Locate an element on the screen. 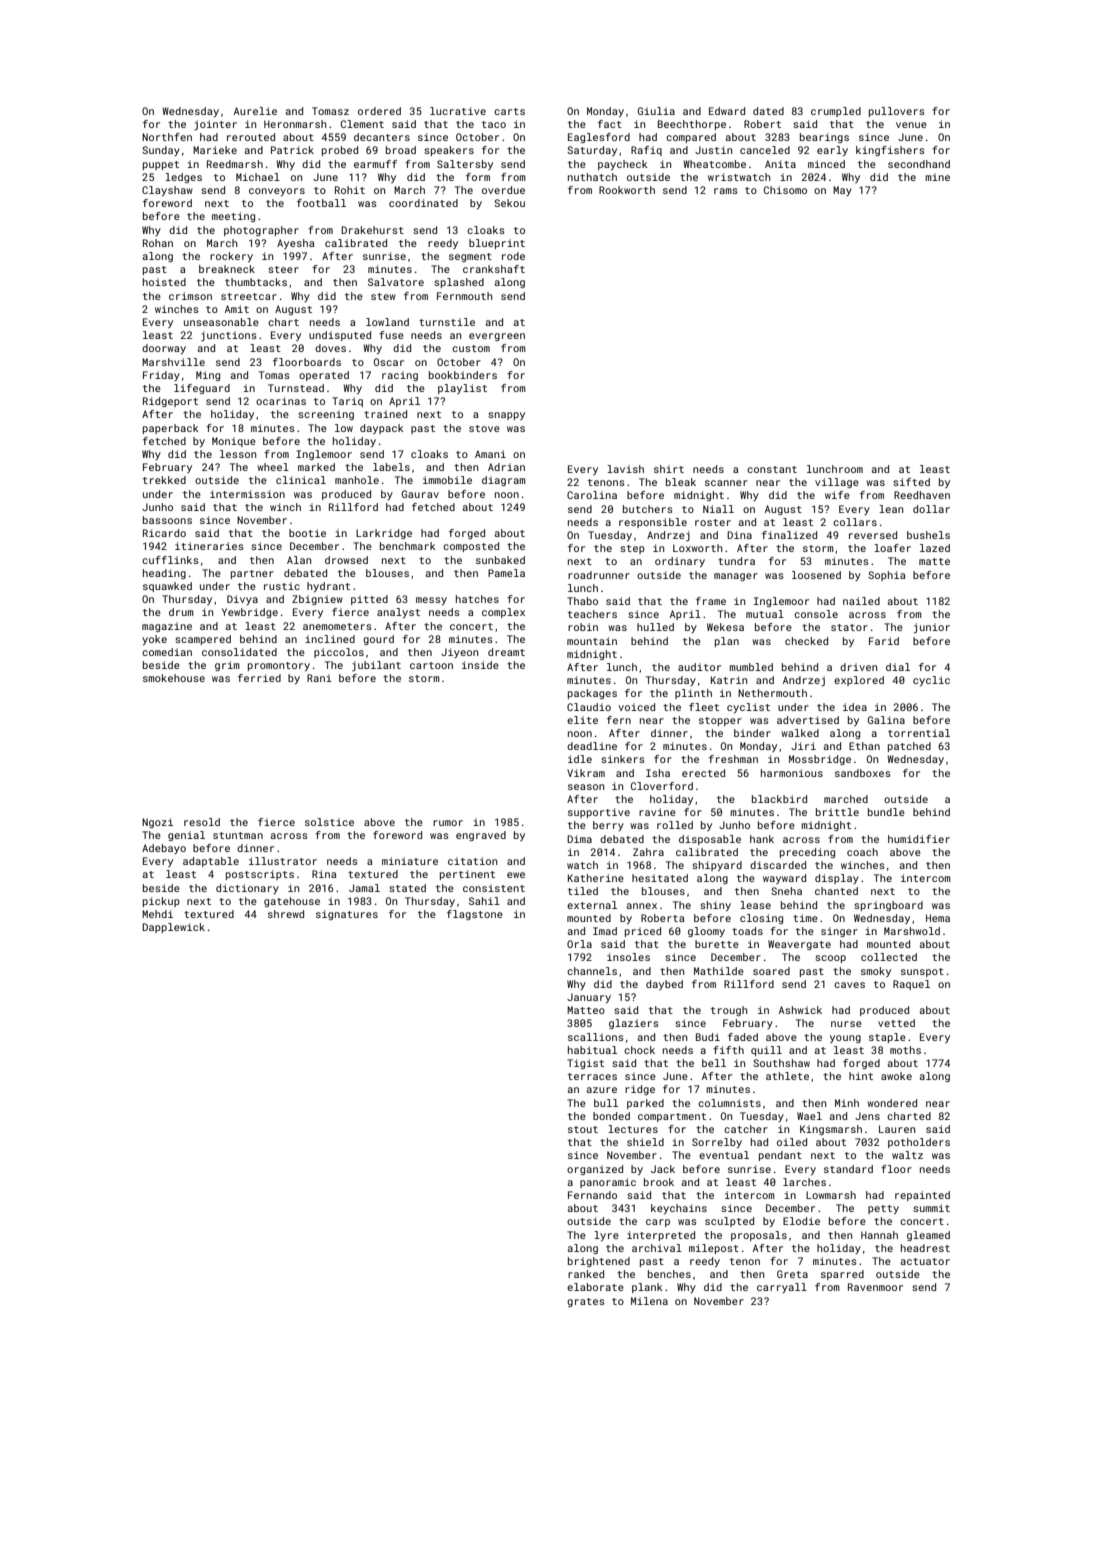  earmuff is located at coordinates (375, 164).
